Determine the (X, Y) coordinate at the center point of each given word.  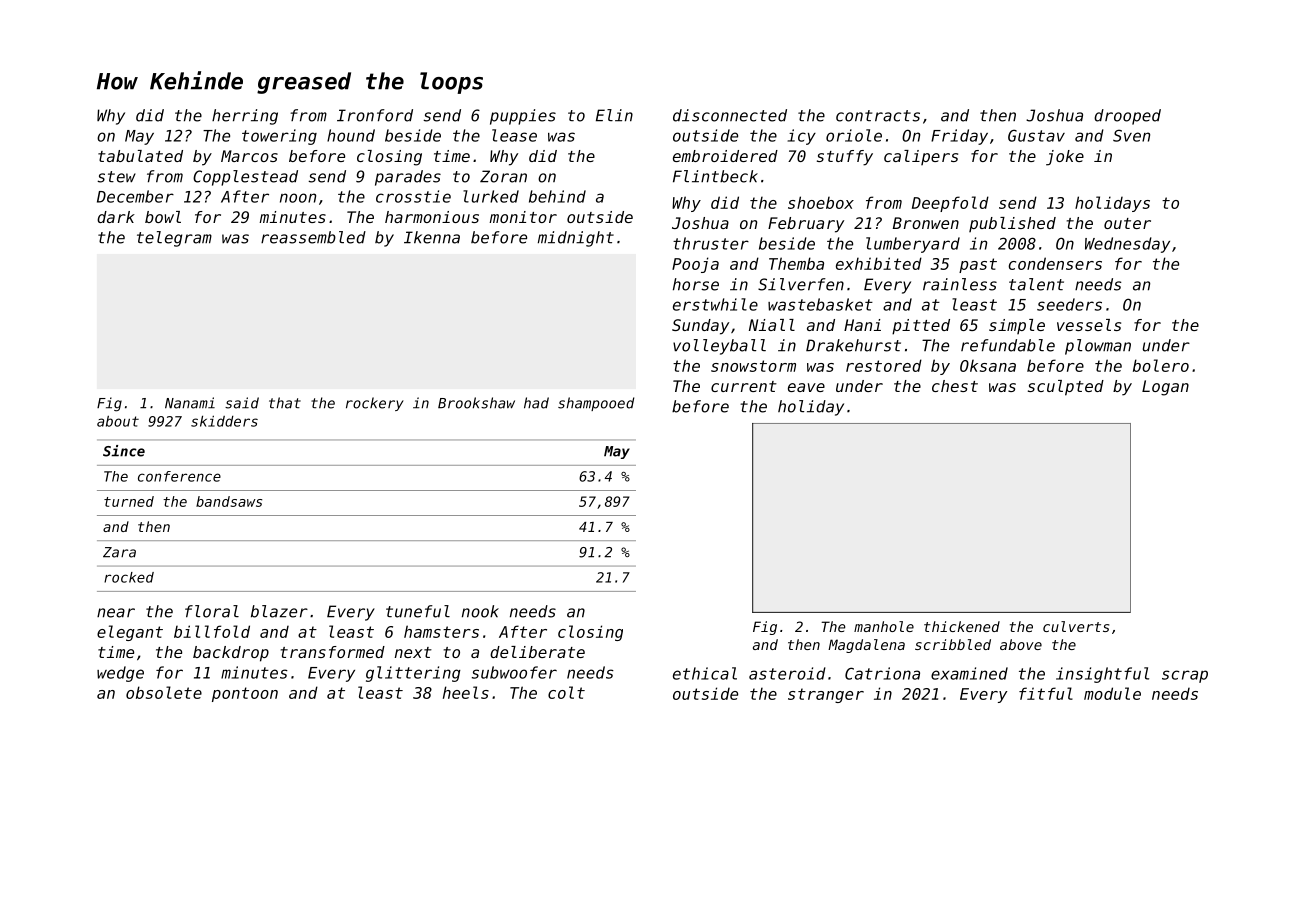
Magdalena (866, 646)
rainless (960, 284)
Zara (119, 552)
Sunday (700, 327)
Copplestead (245, 178)
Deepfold (950, 204)
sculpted (1066, 388)
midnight (576, 239)
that (285, 403)
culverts (1076, 626)
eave (806, 387)
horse (696, 284)
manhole (884, 626)
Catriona (882, 673)
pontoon (245, 694)
